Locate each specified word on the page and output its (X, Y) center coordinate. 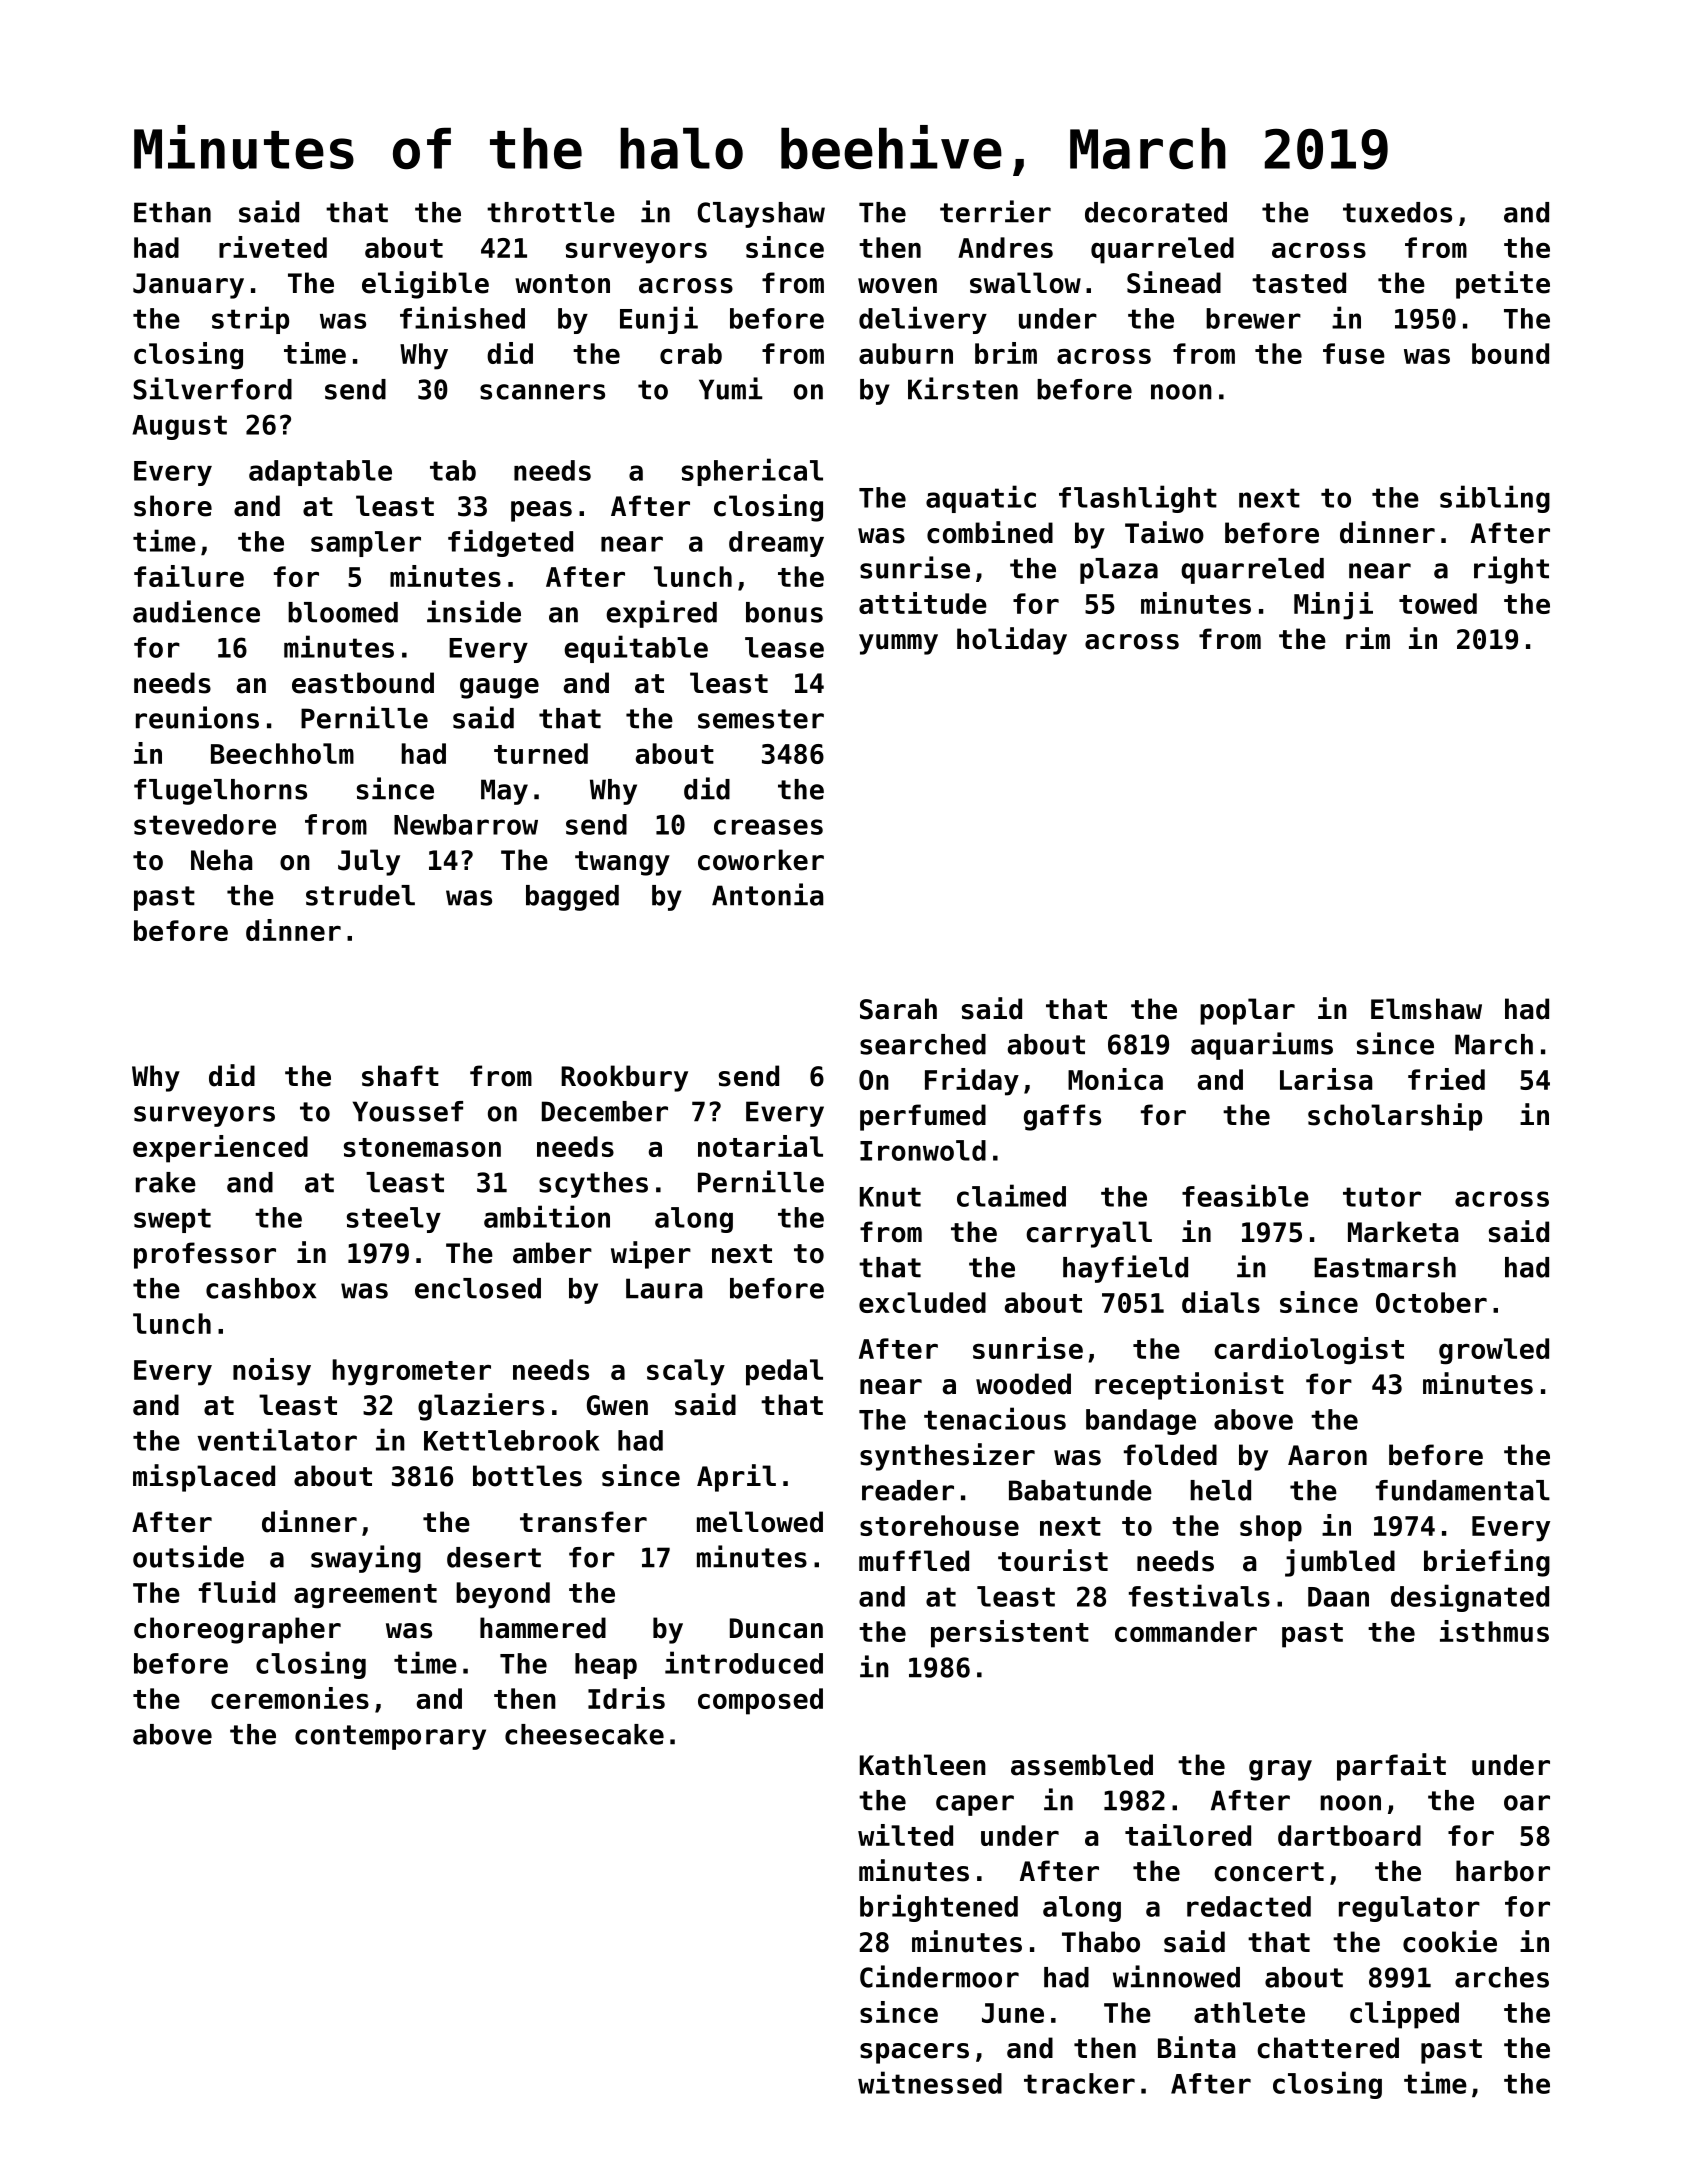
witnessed (930, 2082)
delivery (923, 320)
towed (1438, 603)
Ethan (172, 212)
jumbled (1340, 1563)
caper (975, 1805)
